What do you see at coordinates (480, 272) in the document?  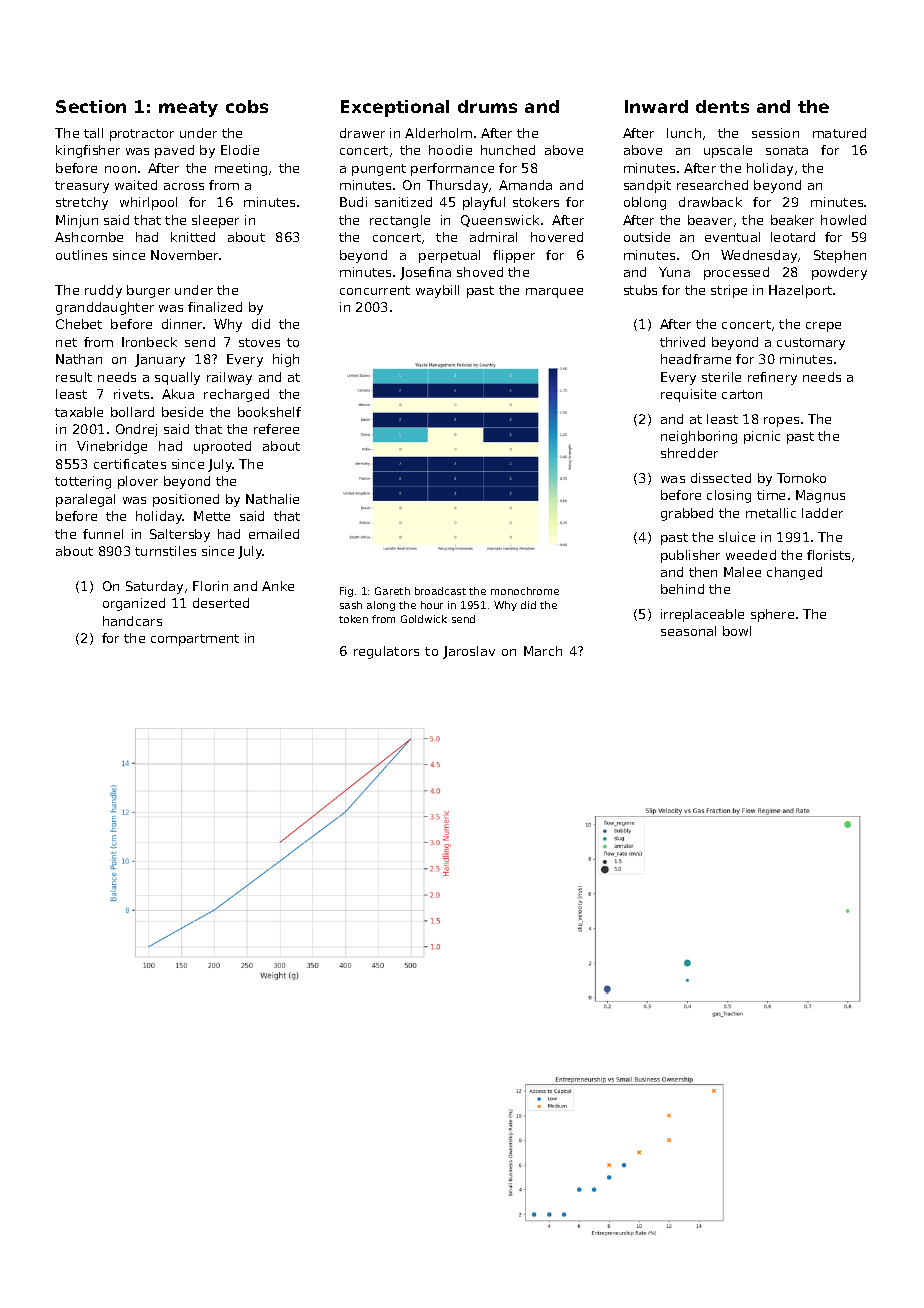 I see `shoved` at bounding box center [480, 272].
